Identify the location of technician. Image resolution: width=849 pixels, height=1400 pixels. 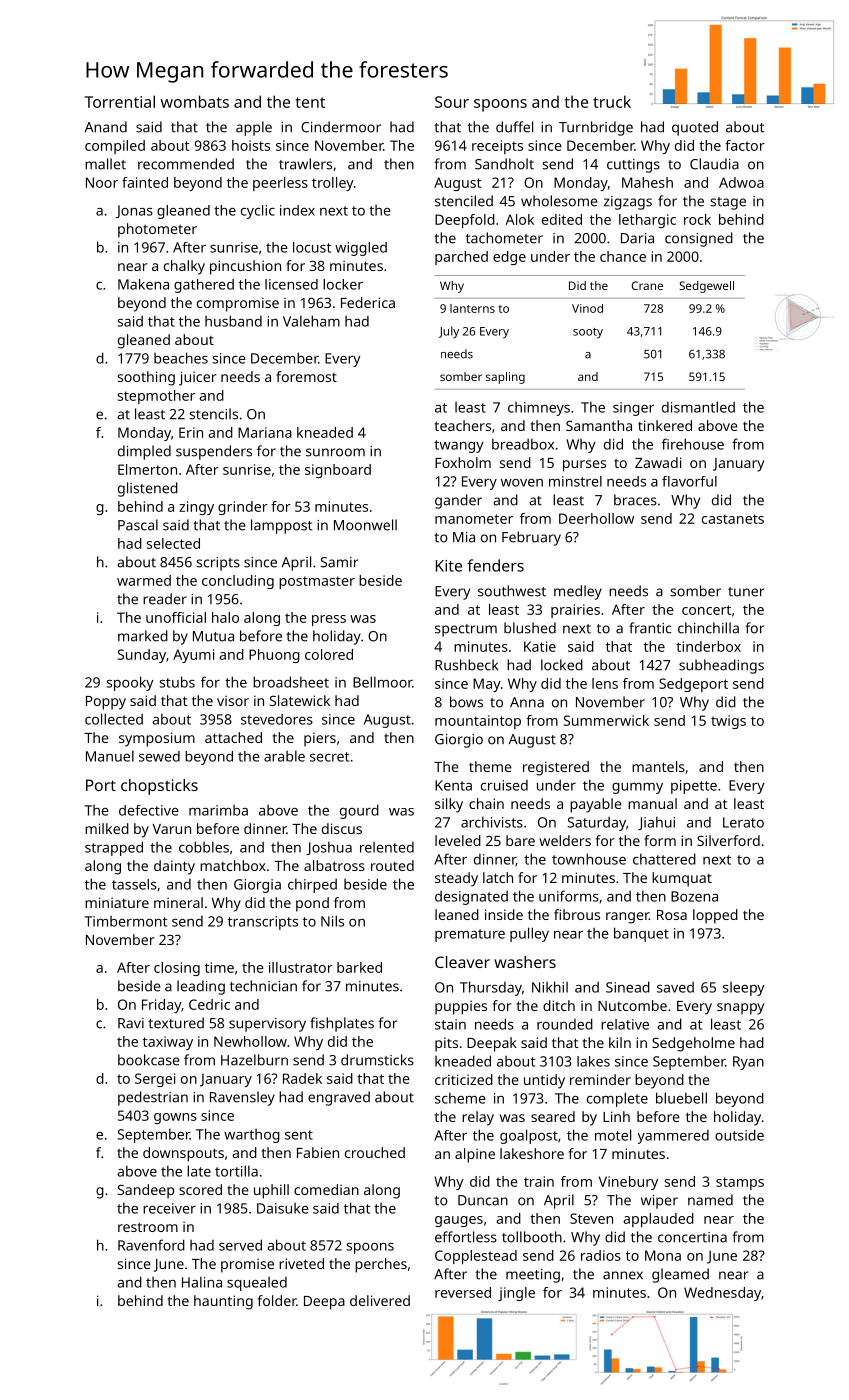
(263, 986).
